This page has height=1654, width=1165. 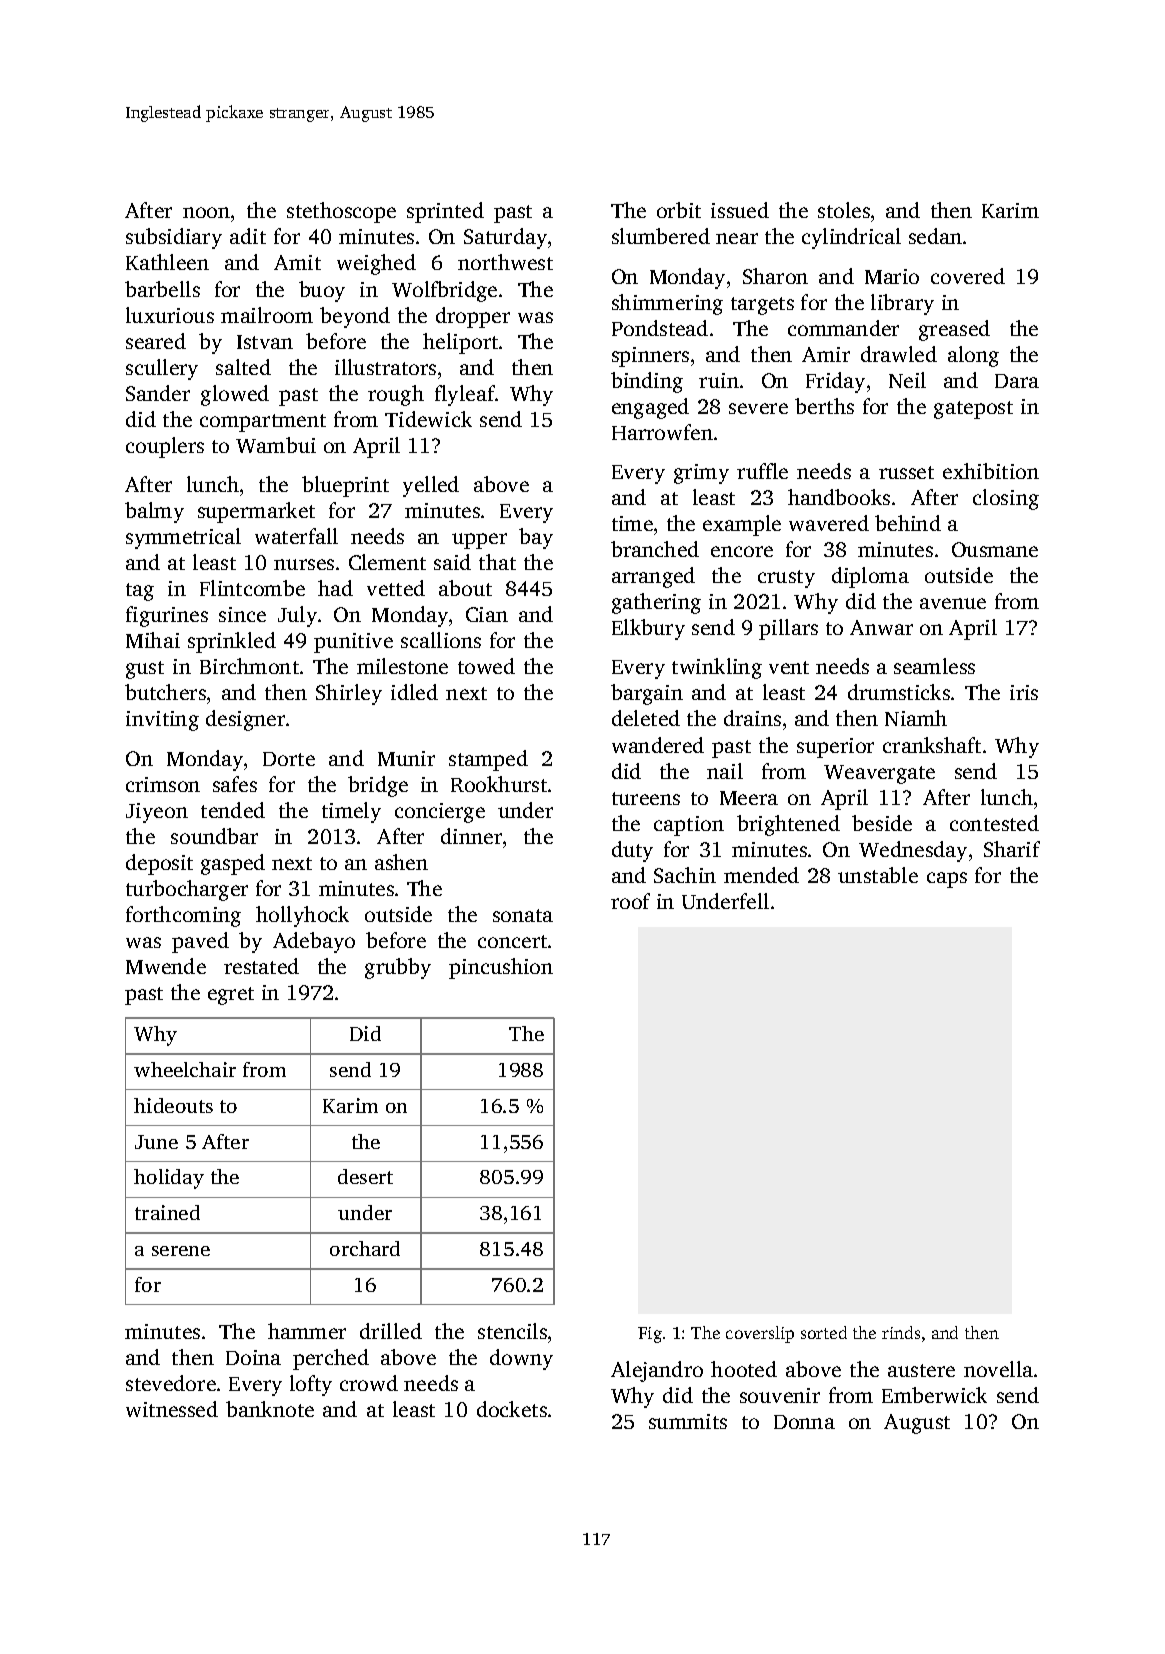 I want to click on balmy, so click(x=154, y=512).
